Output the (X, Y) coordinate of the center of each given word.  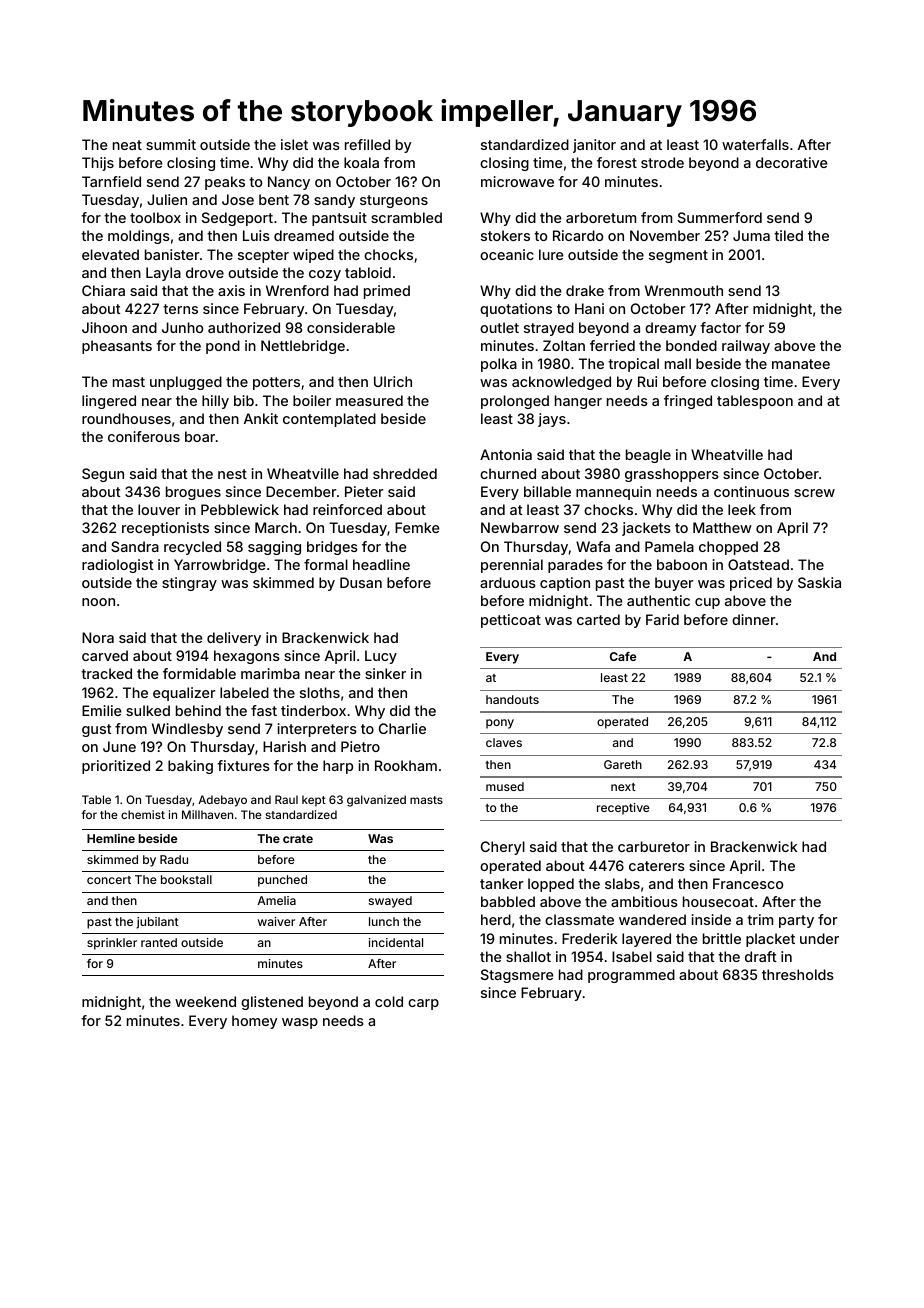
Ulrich (393, 381)
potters (276, 383)
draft (760, 956)
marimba (270, 673)
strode (662, 162)
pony (500, 724)
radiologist (117, 566)
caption (565, 584)
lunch (384, 921)
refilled (367, 144)
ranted (159, 942)
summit (171, 144)
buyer (674, 584)
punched (282, 881)
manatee (801, 364)
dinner (753, 619)
